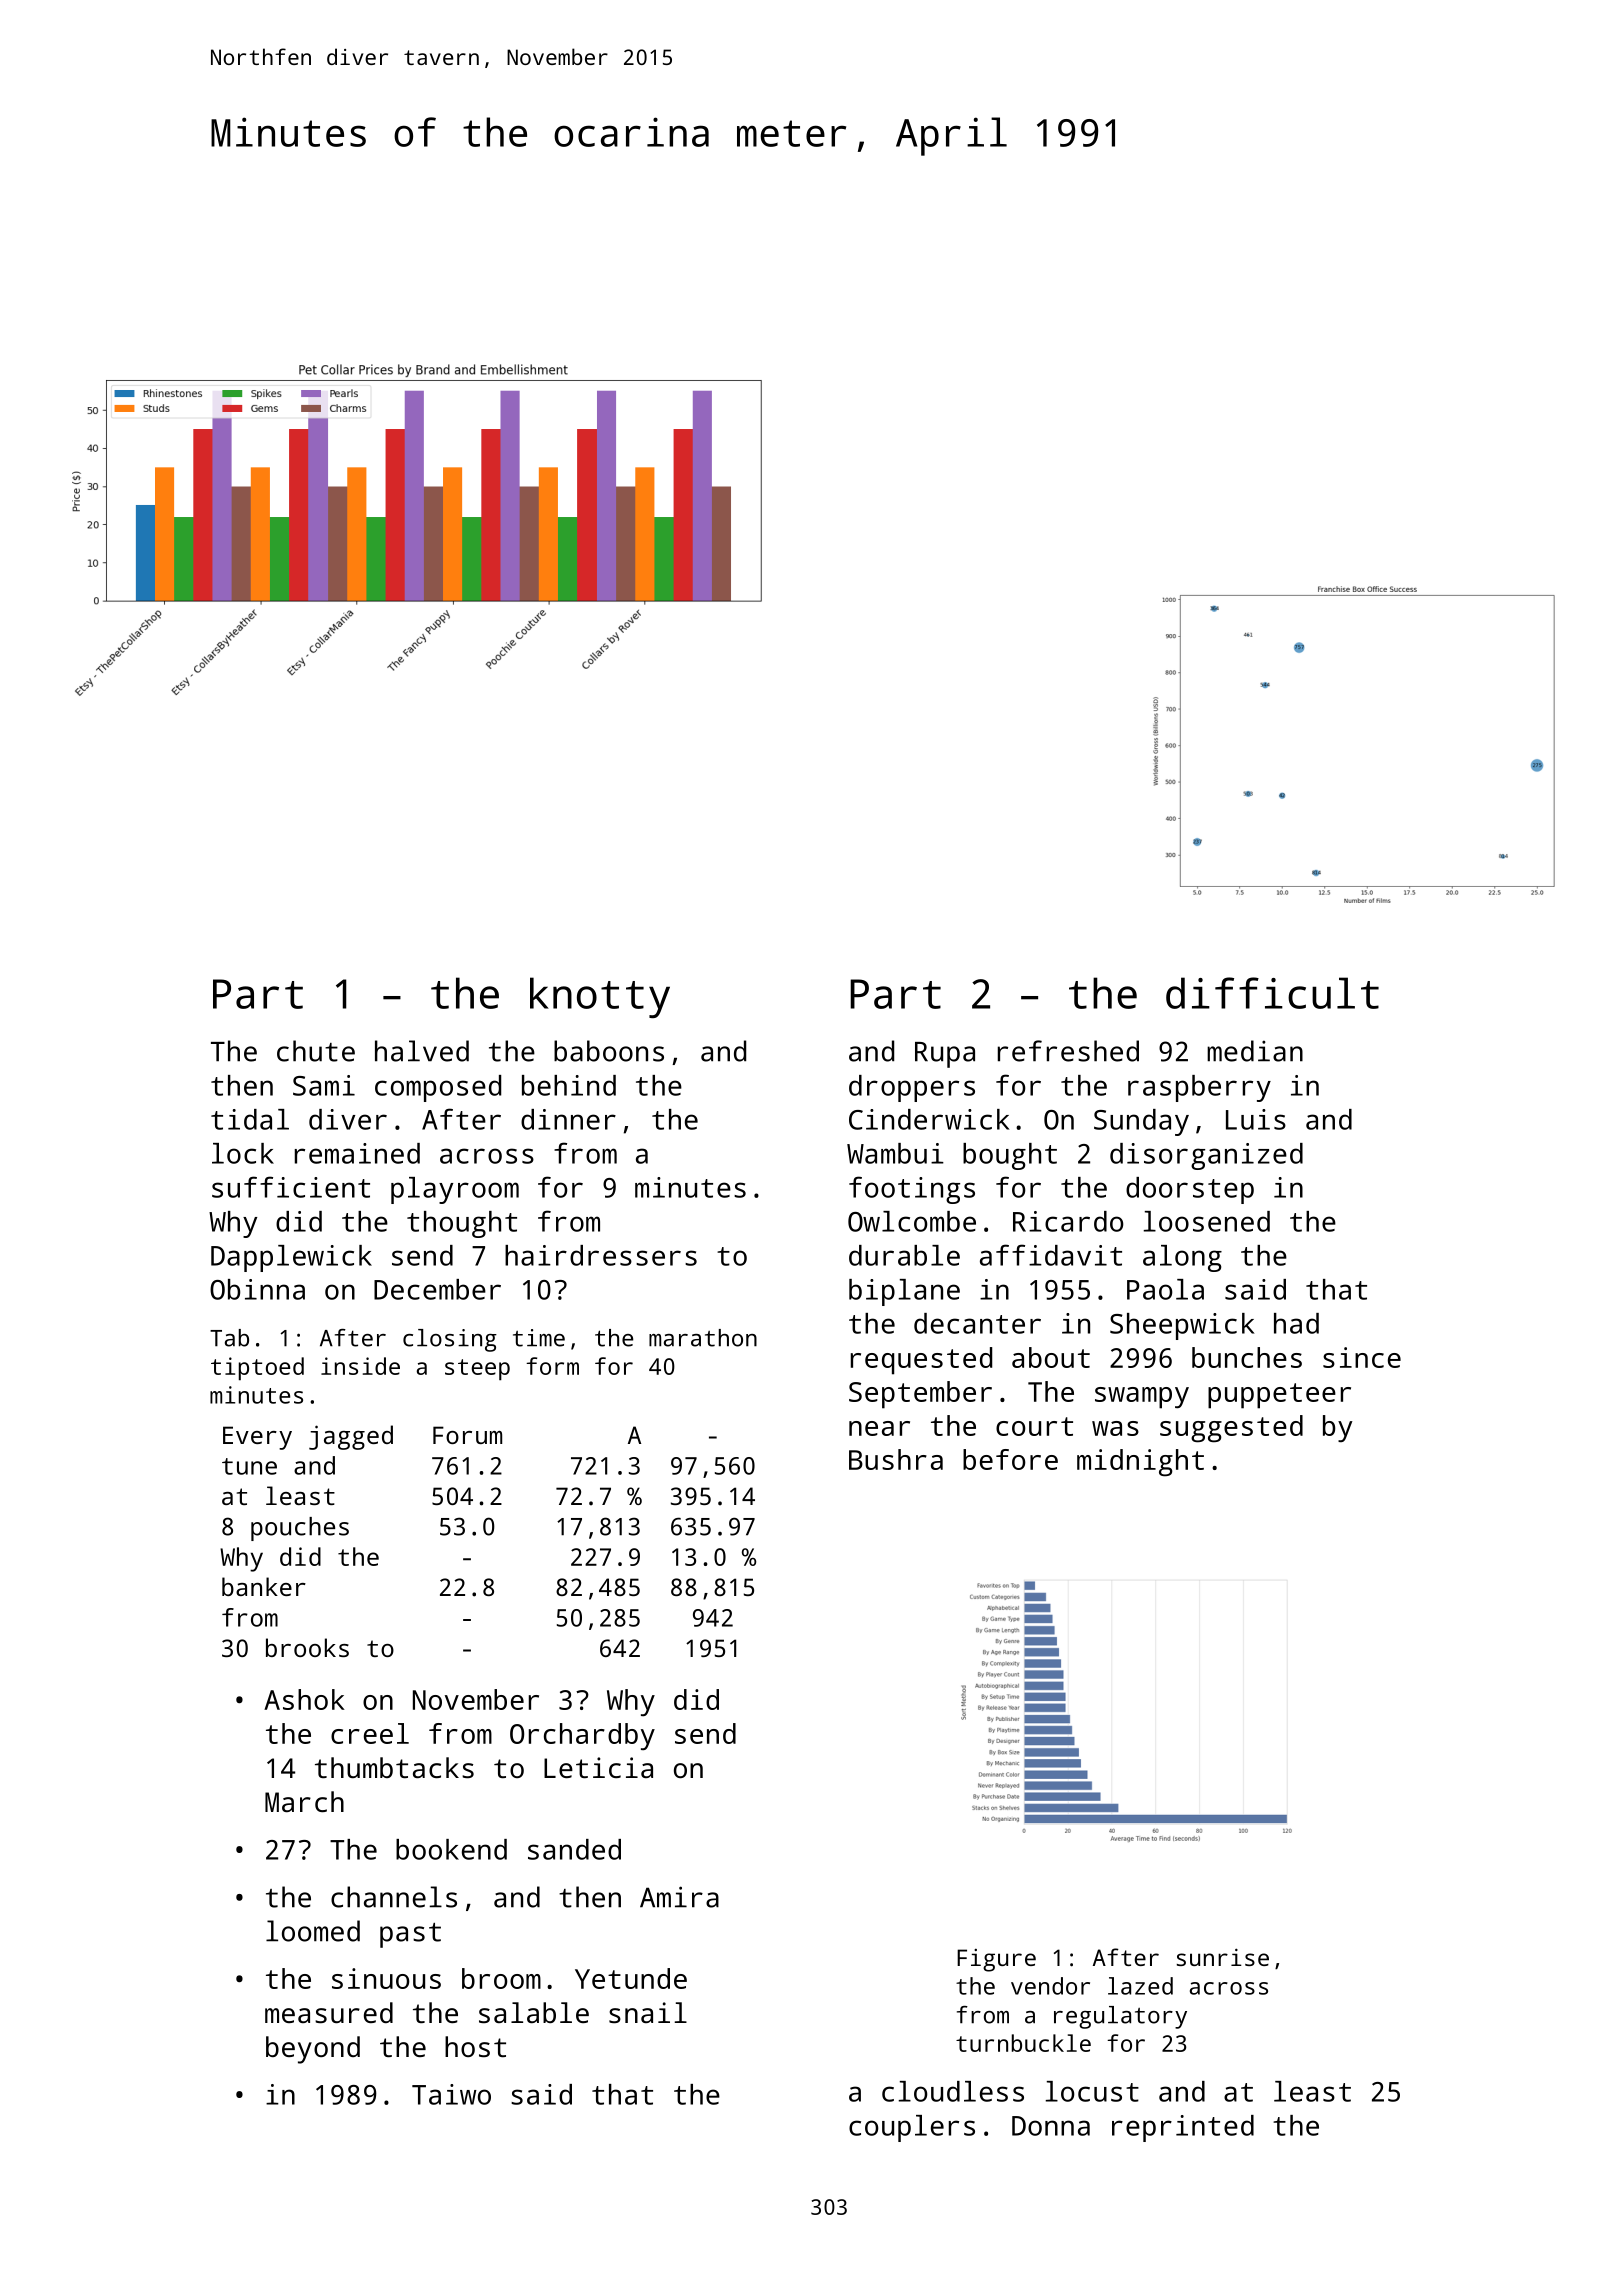 The height and width of the page is (2292, 1620). Describe the element at coordinates (896, 1459) in the page. I see `Bushra` at that location.
